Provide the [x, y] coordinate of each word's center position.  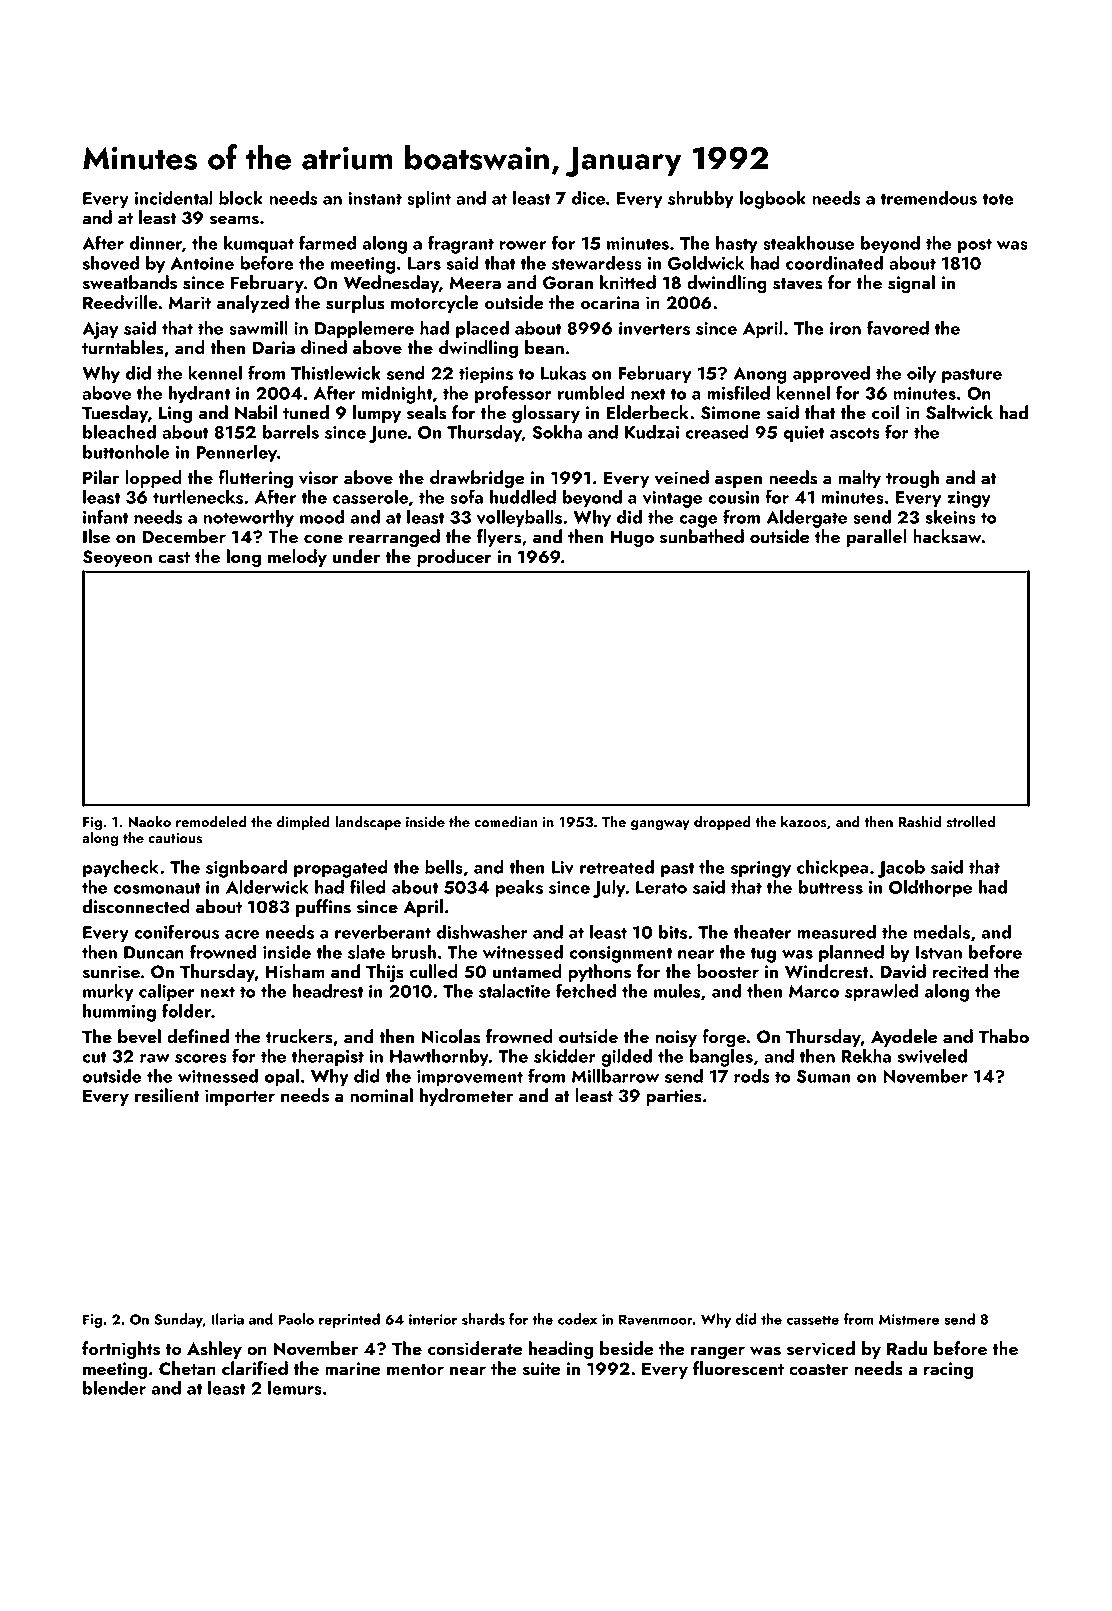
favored [898, 327]
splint [429, 199]
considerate [475, 1348]
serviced [821, 1348]
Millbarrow [615, 1075]
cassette [812, 1320]
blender [114, 1387]
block [241, 197]
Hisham [295, 971]
